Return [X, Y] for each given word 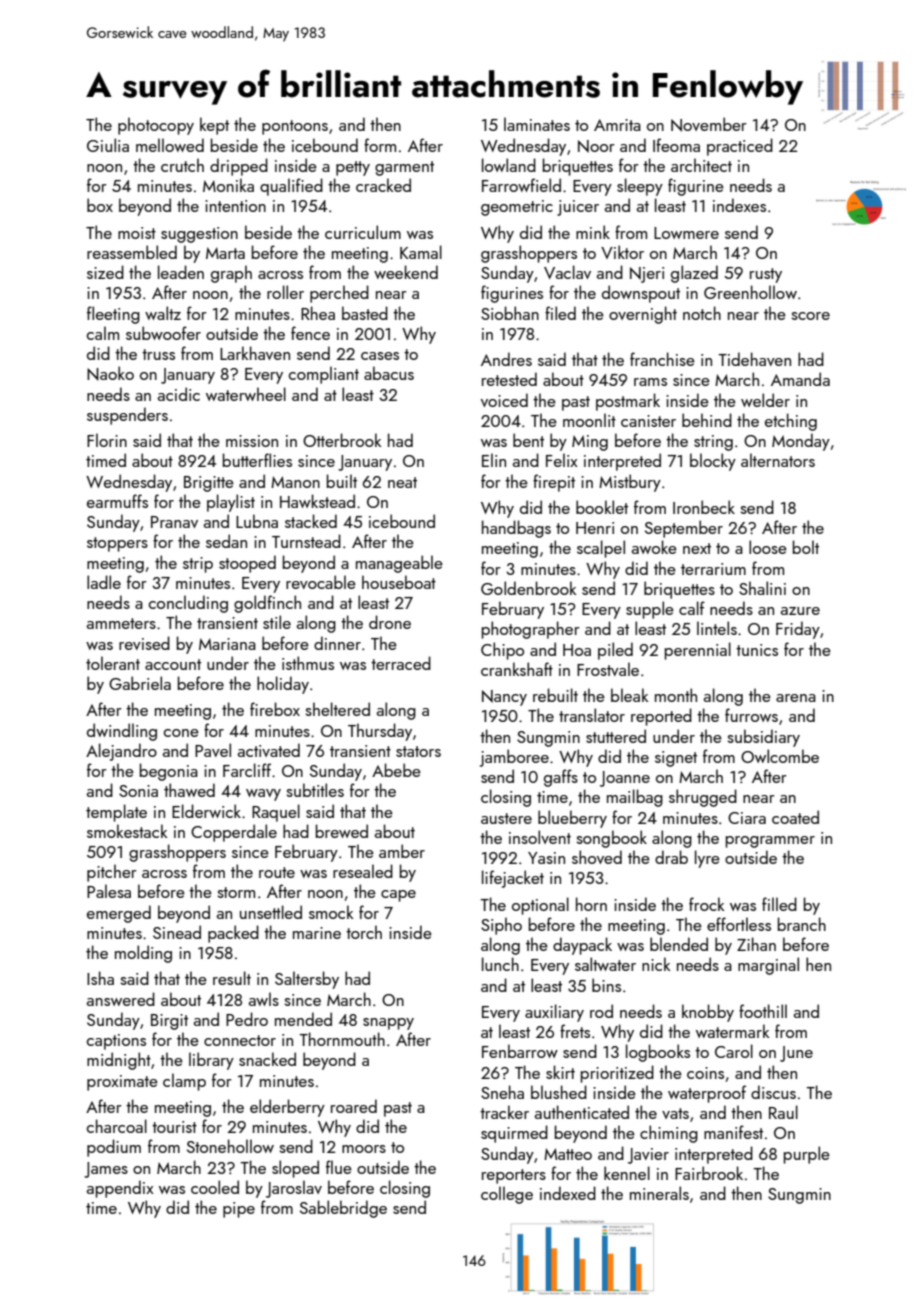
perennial [698, 651]
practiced [740, 147]
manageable [399, 564]
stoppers [117, 544]
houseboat [399, 582]
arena [796, 698]
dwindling [122, 732]
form [380, 145]
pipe [239, 1210]
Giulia [108, 145]
